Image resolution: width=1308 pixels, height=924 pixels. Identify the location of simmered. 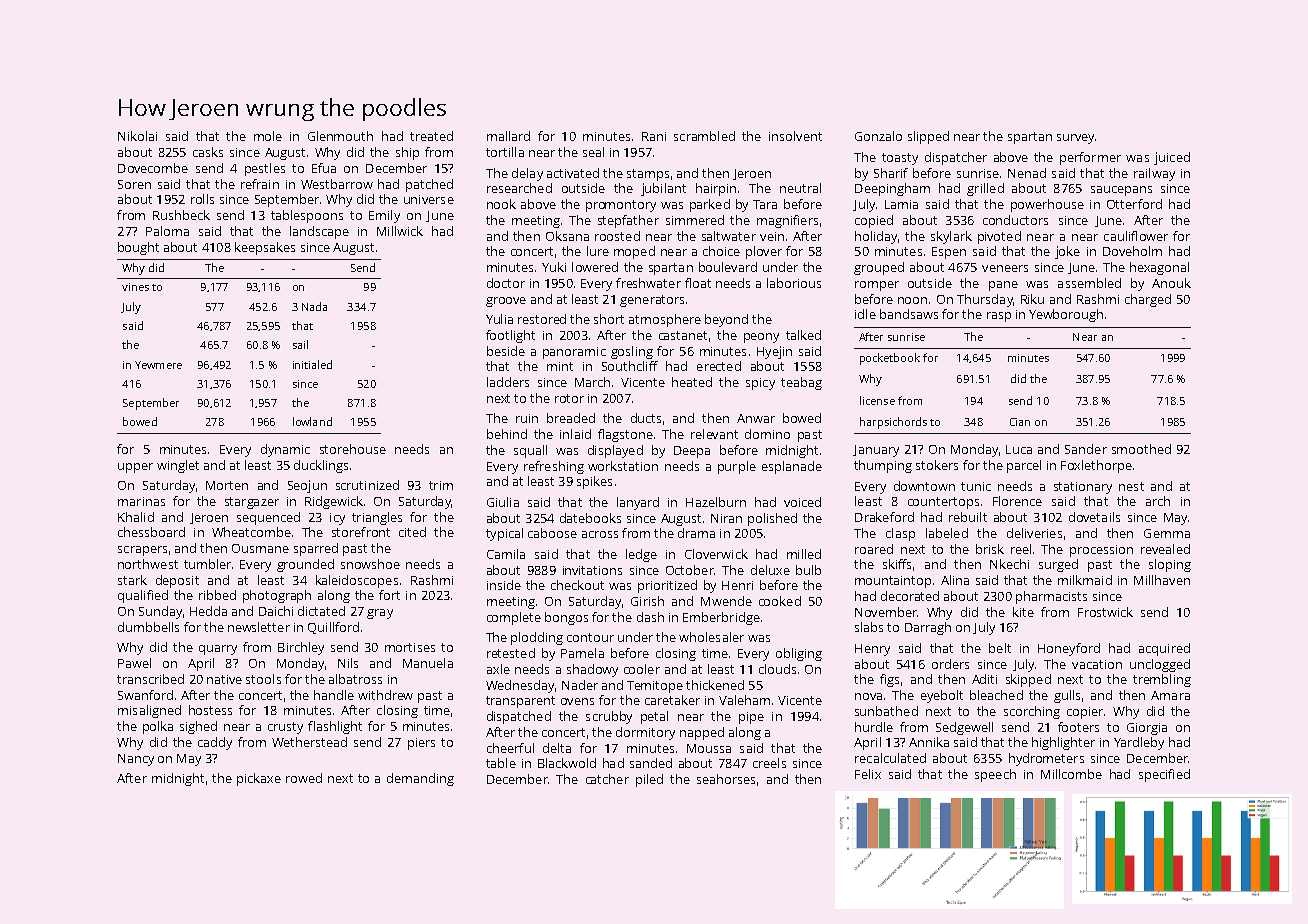
(695, 220).
